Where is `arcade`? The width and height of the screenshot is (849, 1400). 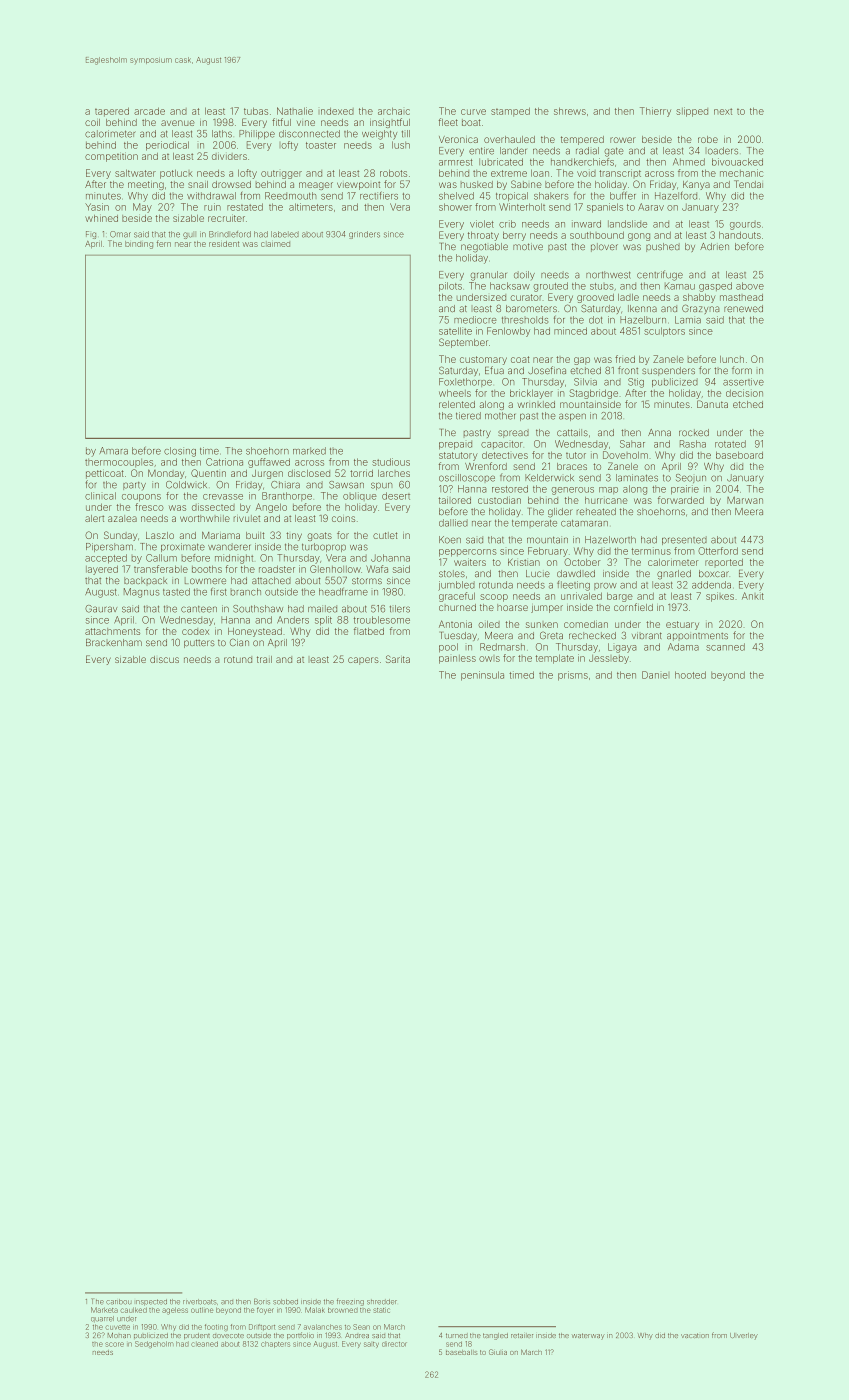
arcade is located at coordinates (149, 111).
